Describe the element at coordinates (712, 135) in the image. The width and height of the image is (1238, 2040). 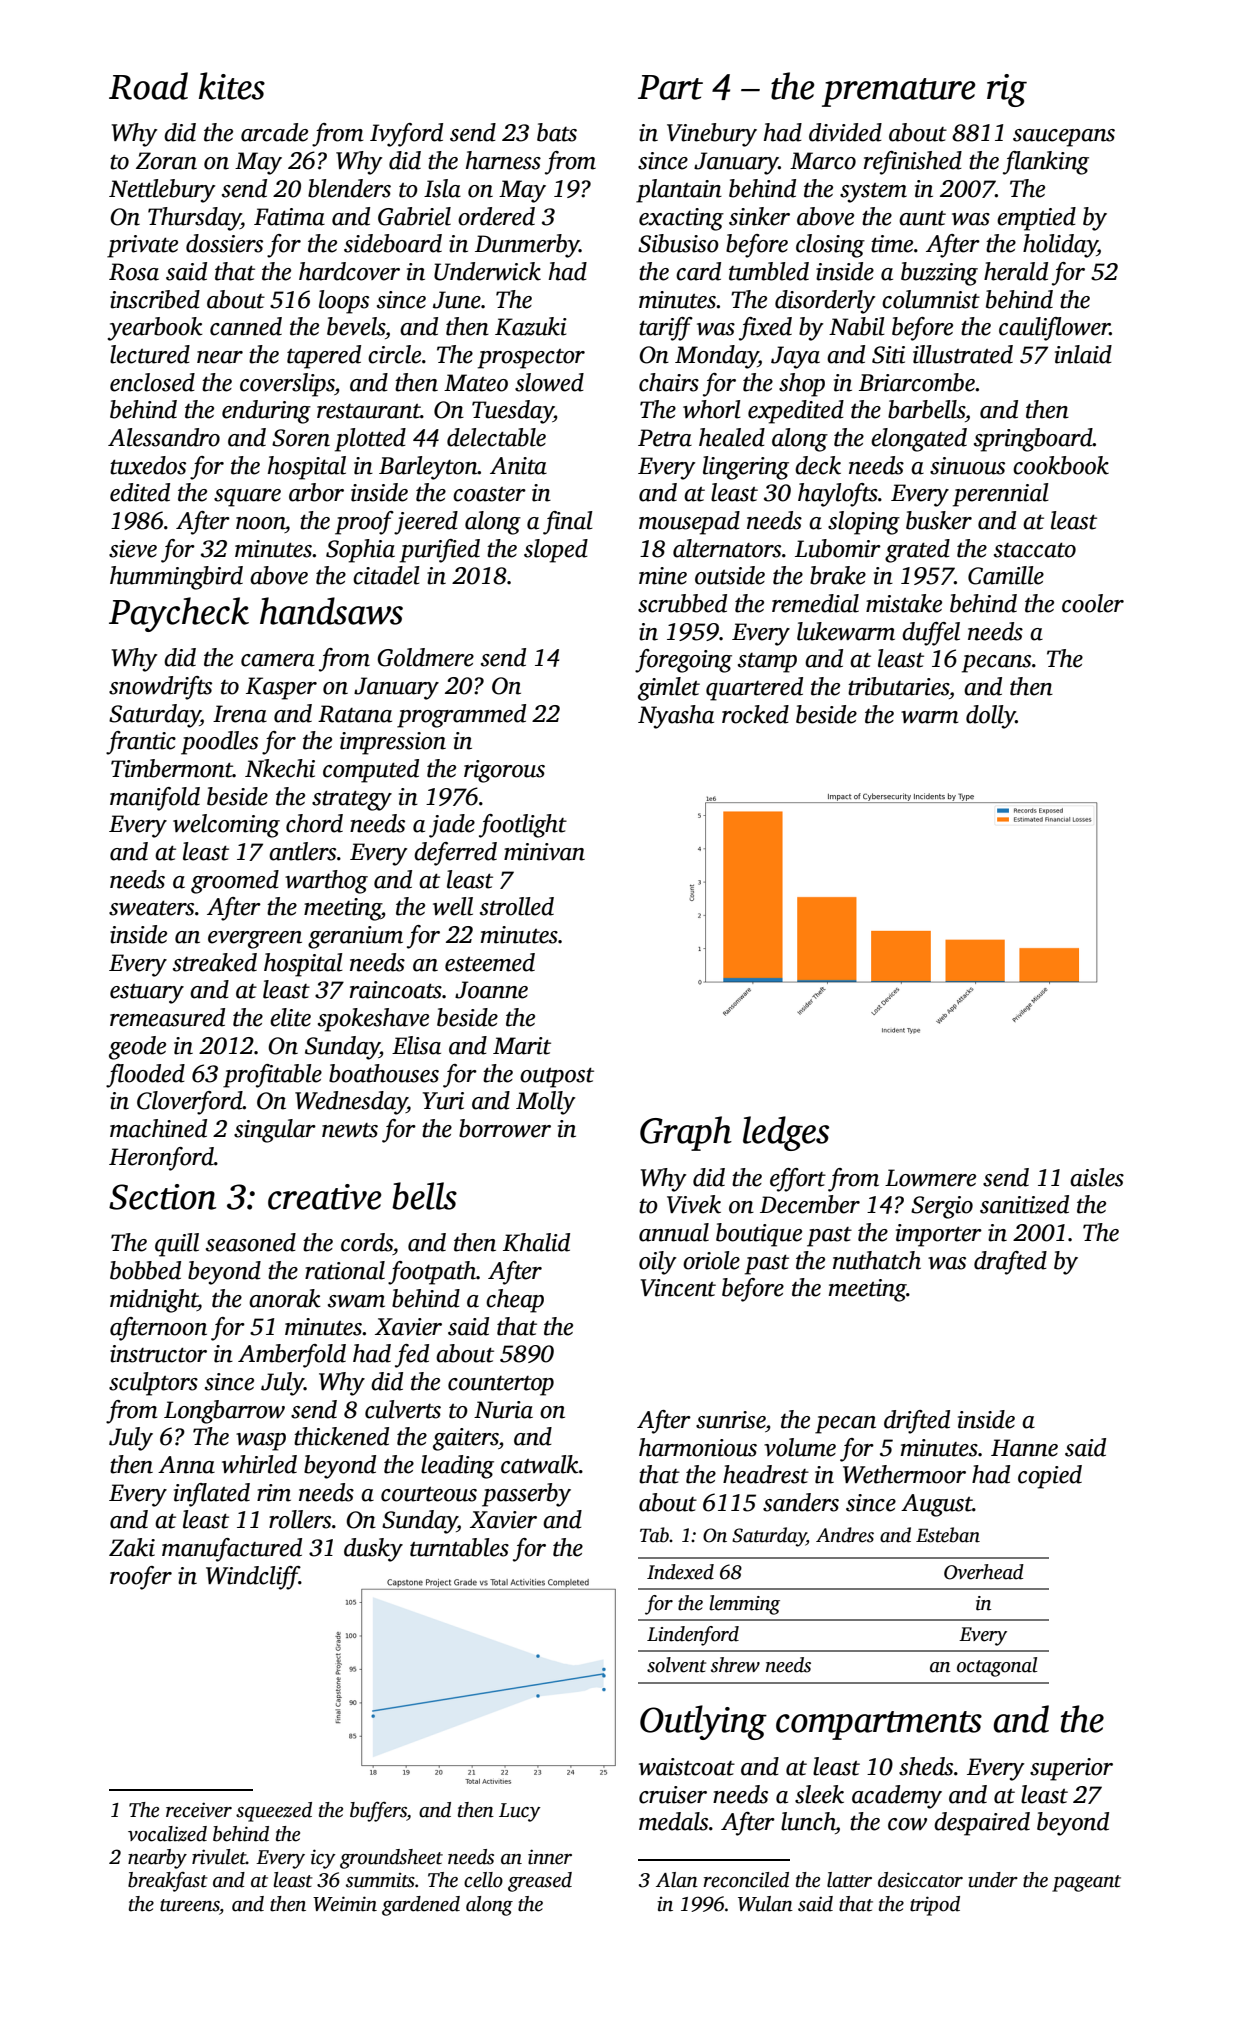
I see `Vinebury` at that location.
